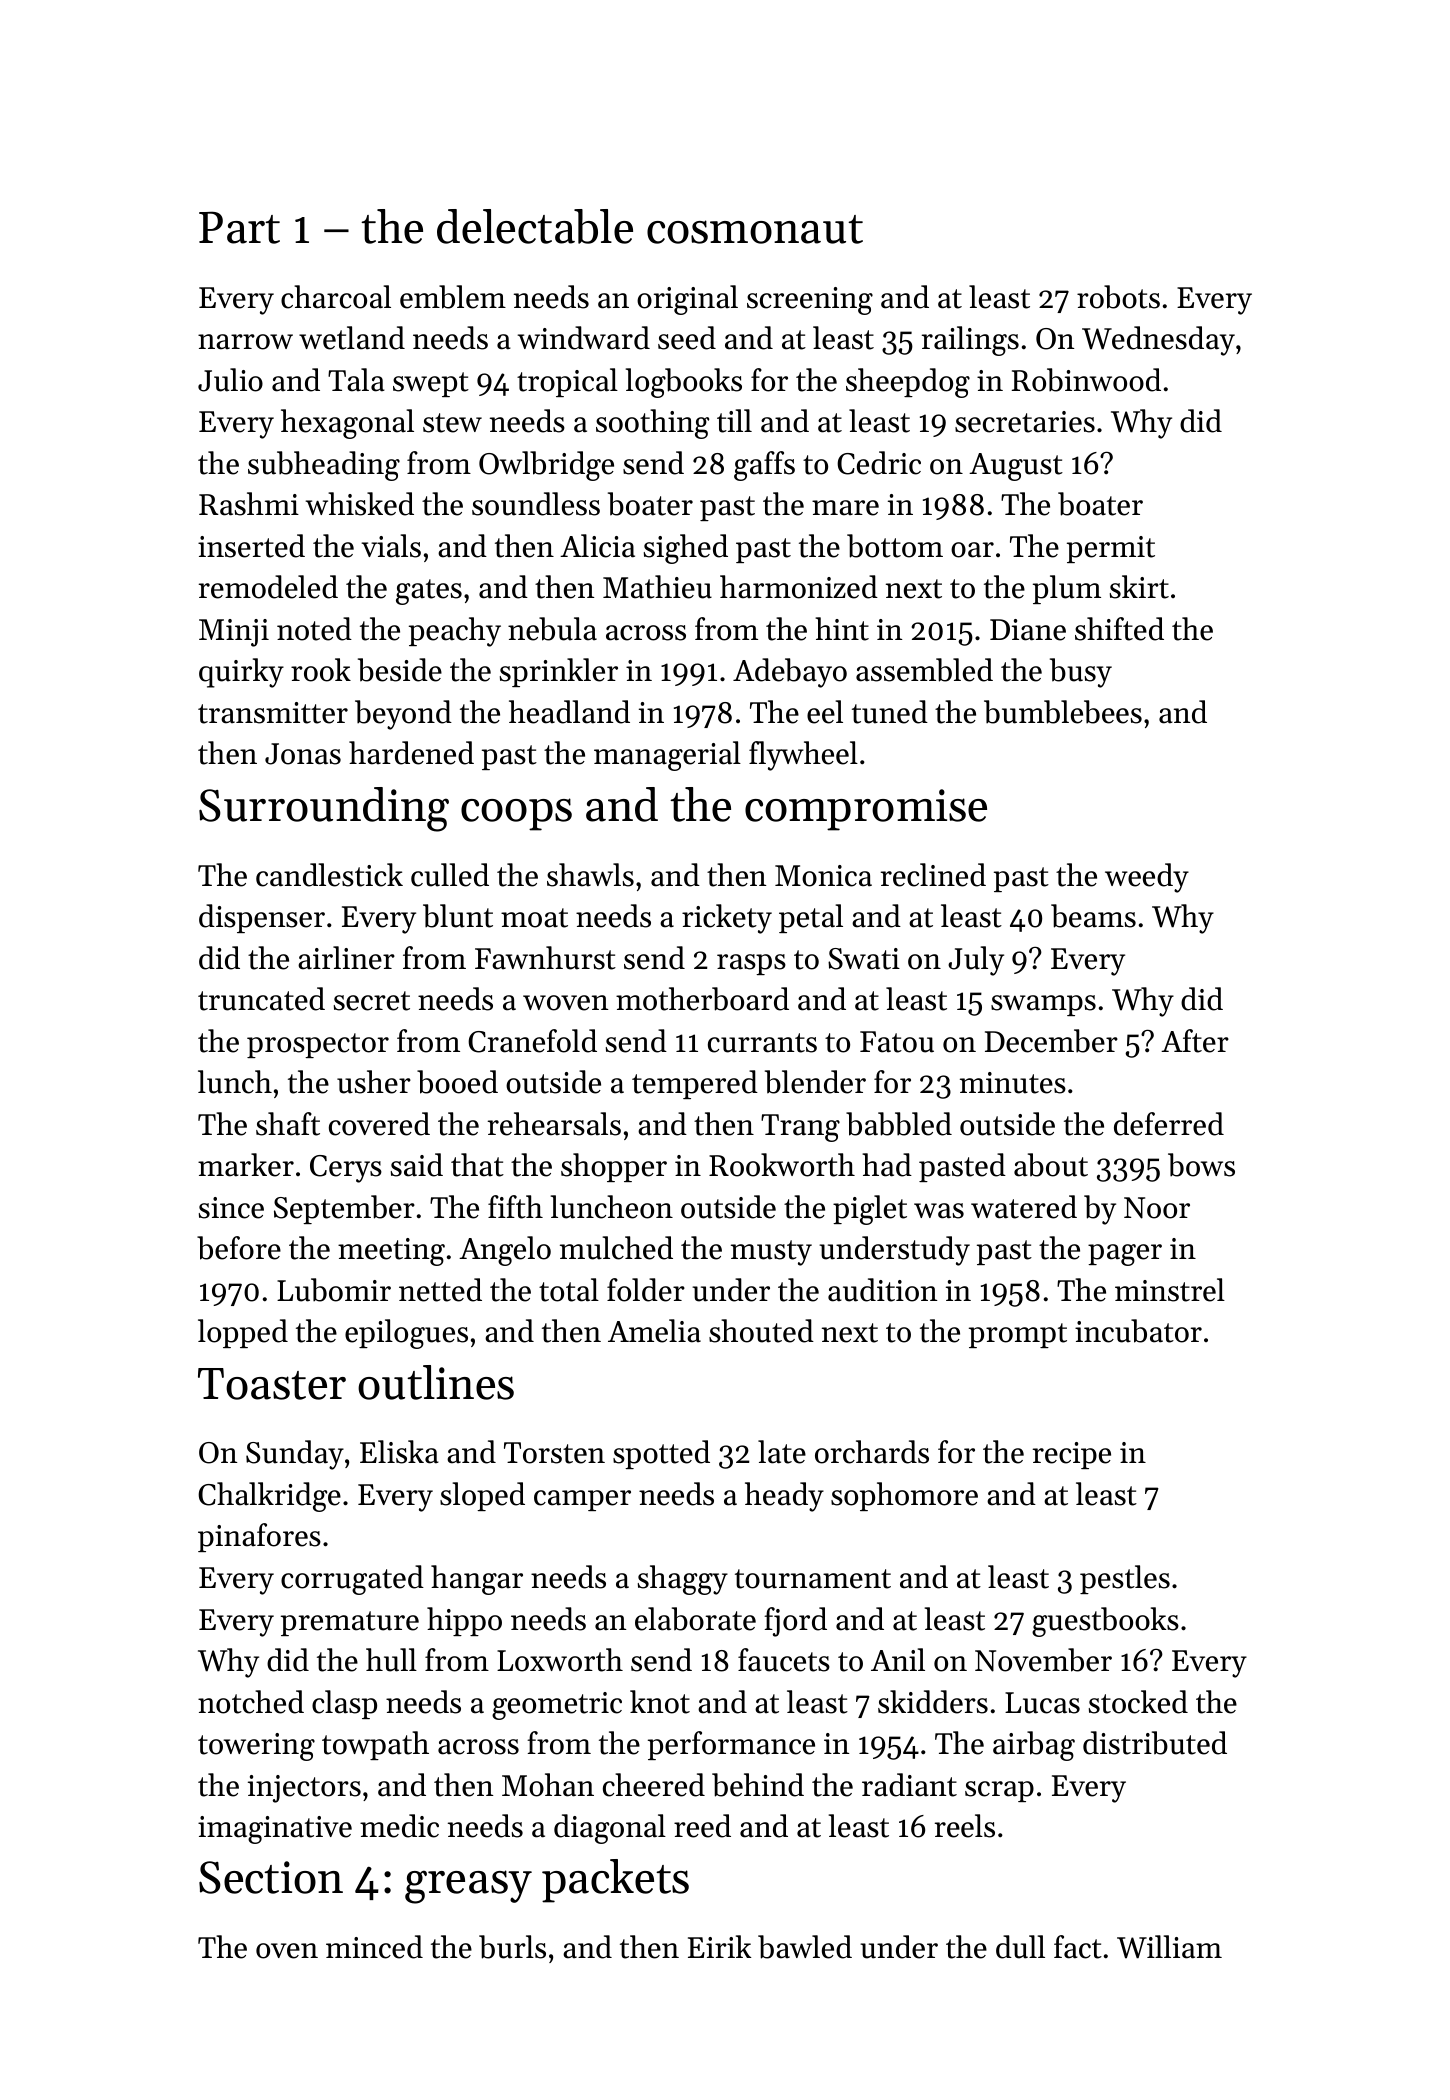 The image size is (1450, 2100). Describe the element at coordinates (761, 1331) in the document. I see `shouted` at that location.
